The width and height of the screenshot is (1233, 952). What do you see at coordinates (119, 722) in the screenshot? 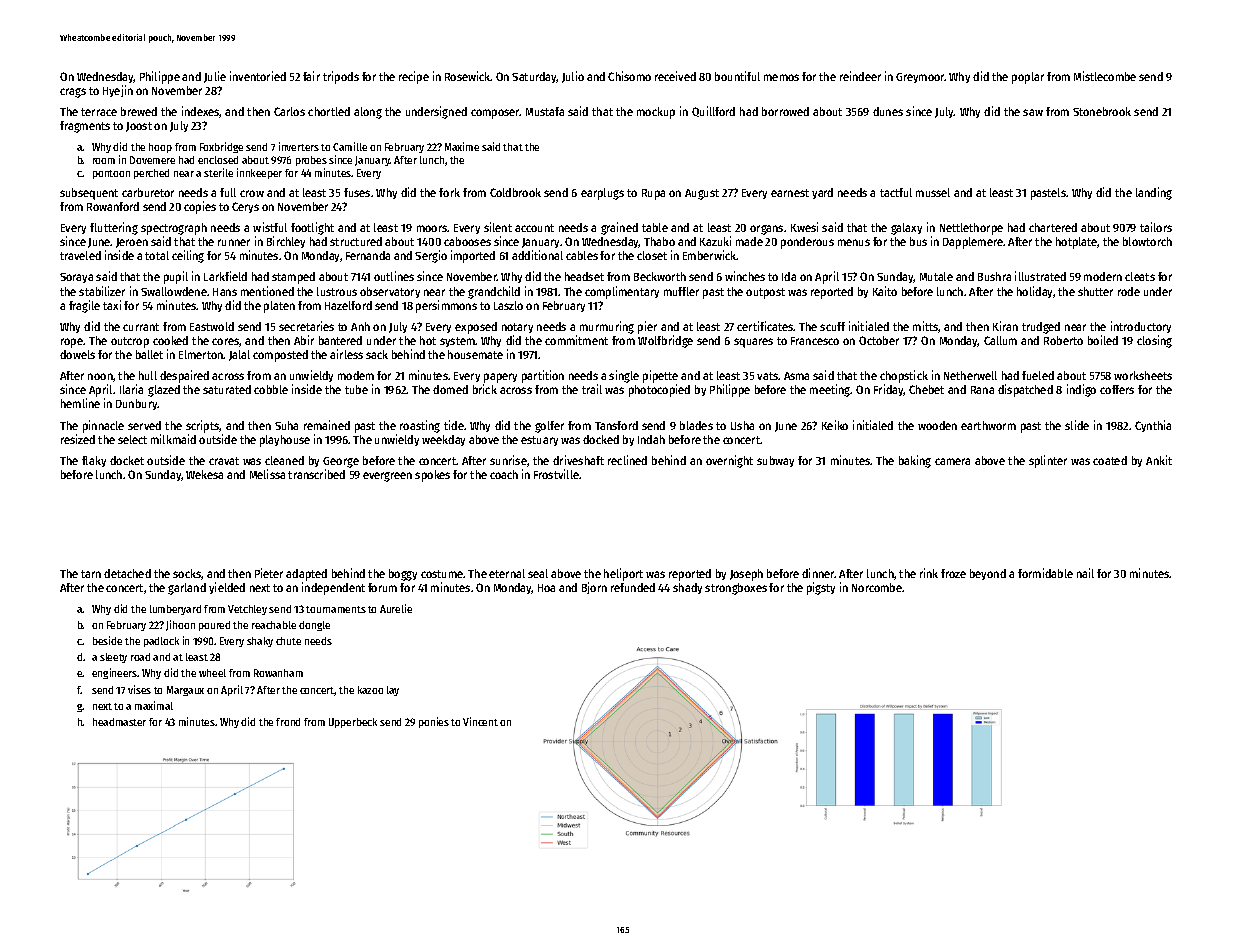
I see `headmaster` at bounding box center [119, 722].
